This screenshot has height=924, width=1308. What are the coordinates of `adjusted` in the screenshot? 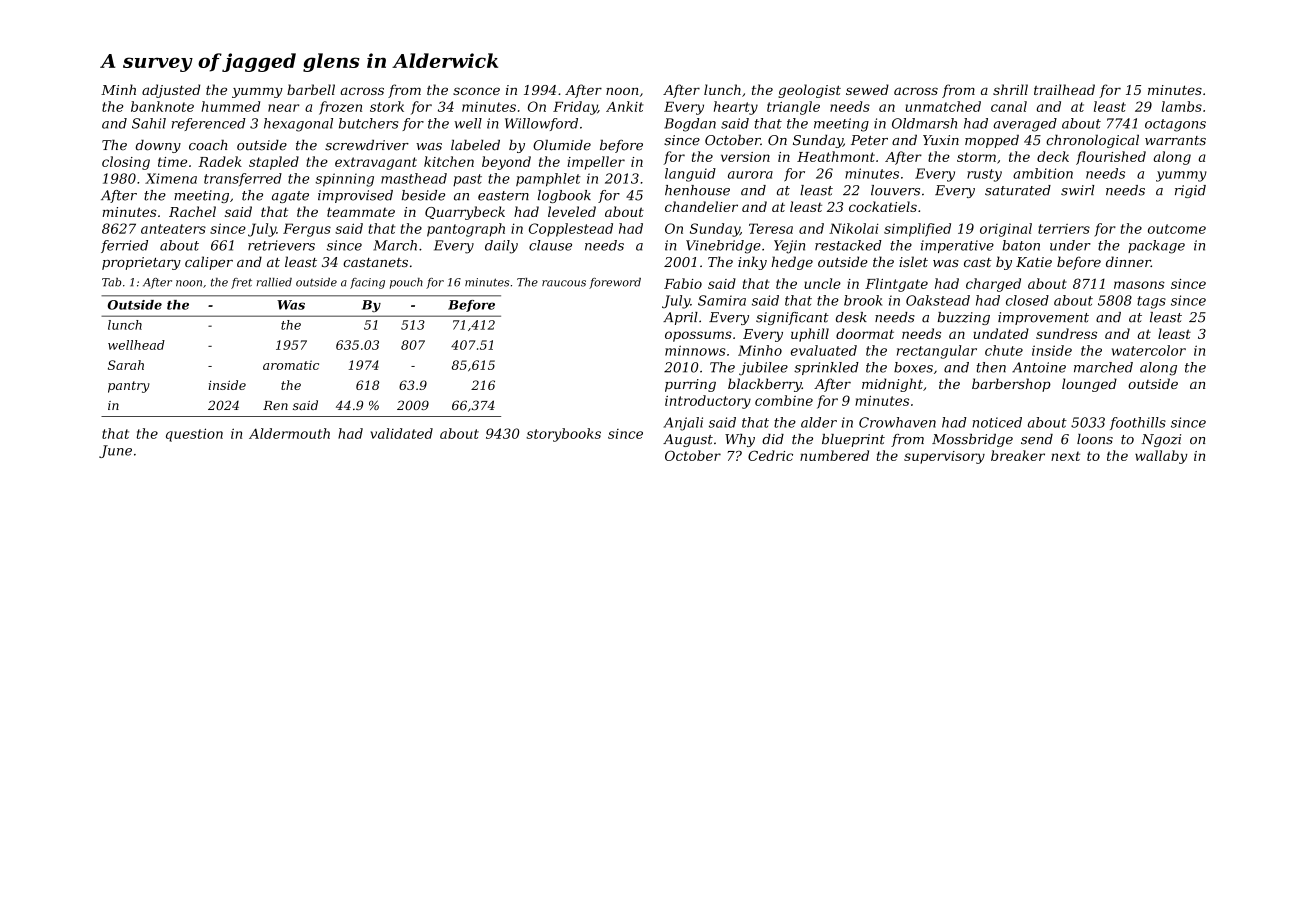 It's located at (171, 91).
